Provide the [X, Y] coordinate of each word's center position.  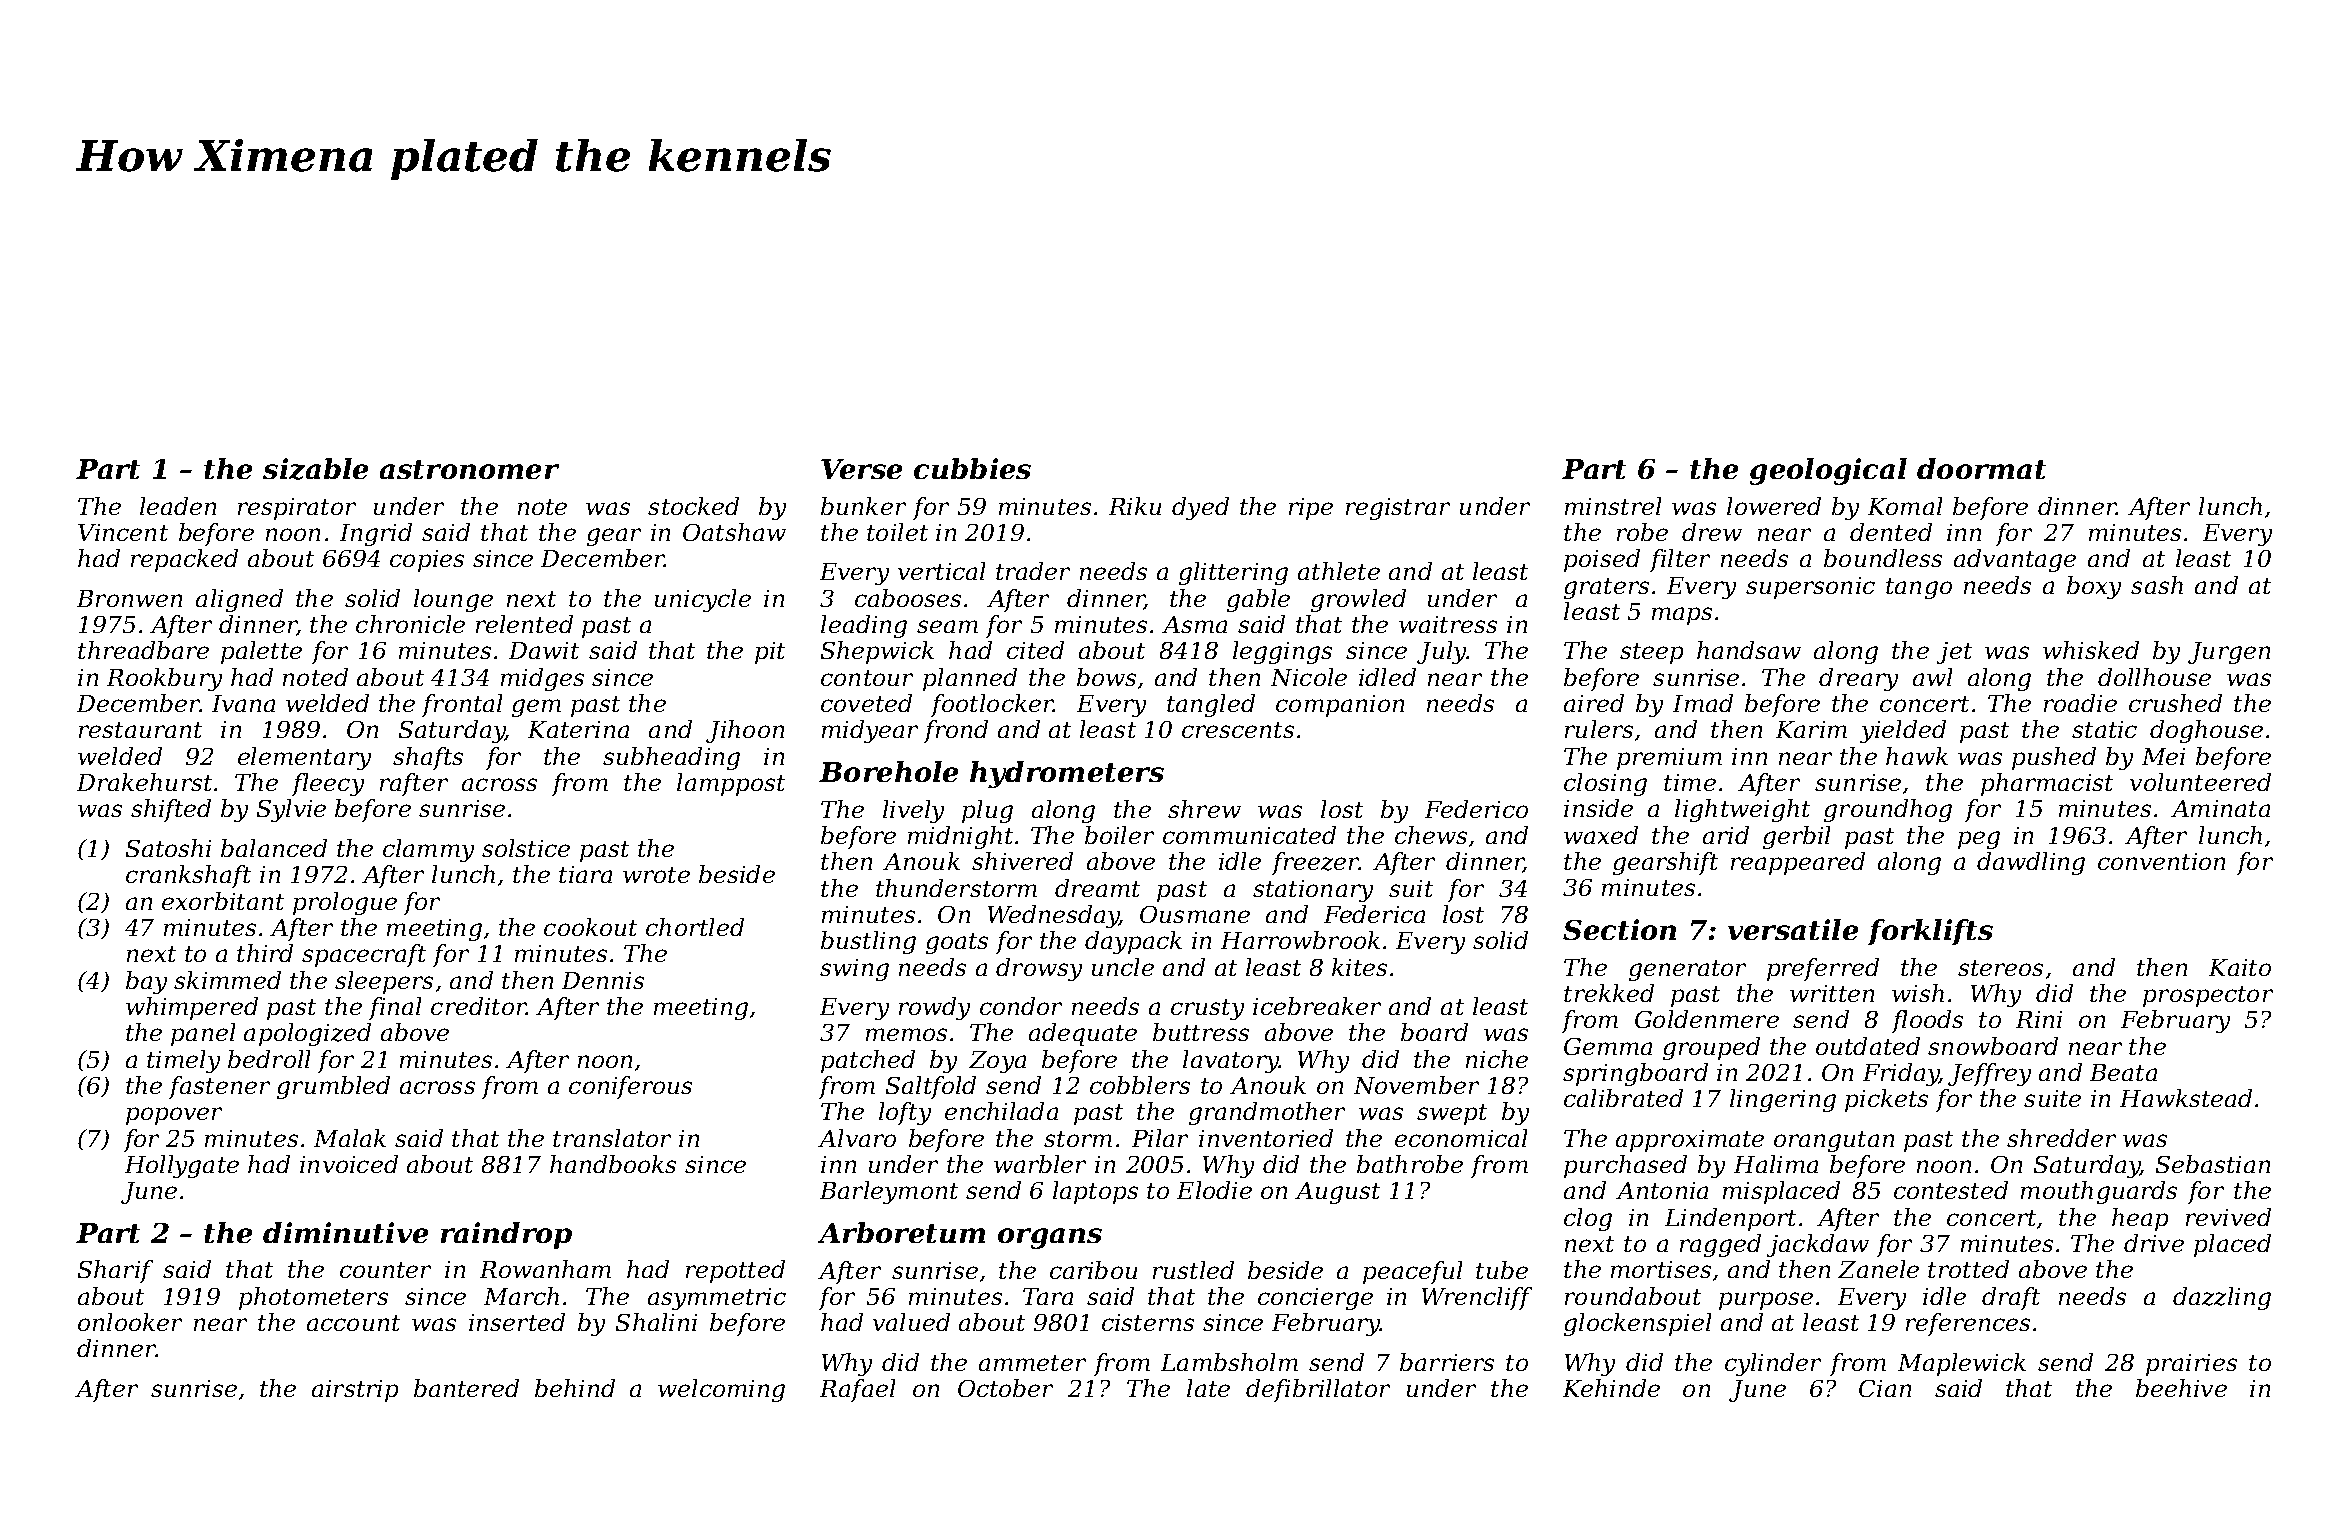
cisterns [1148, 1322]
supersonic [1810, 588]
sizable [315, 469]
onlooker [130, 1322]
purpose [1766, 1301]
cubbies [972, 468]
